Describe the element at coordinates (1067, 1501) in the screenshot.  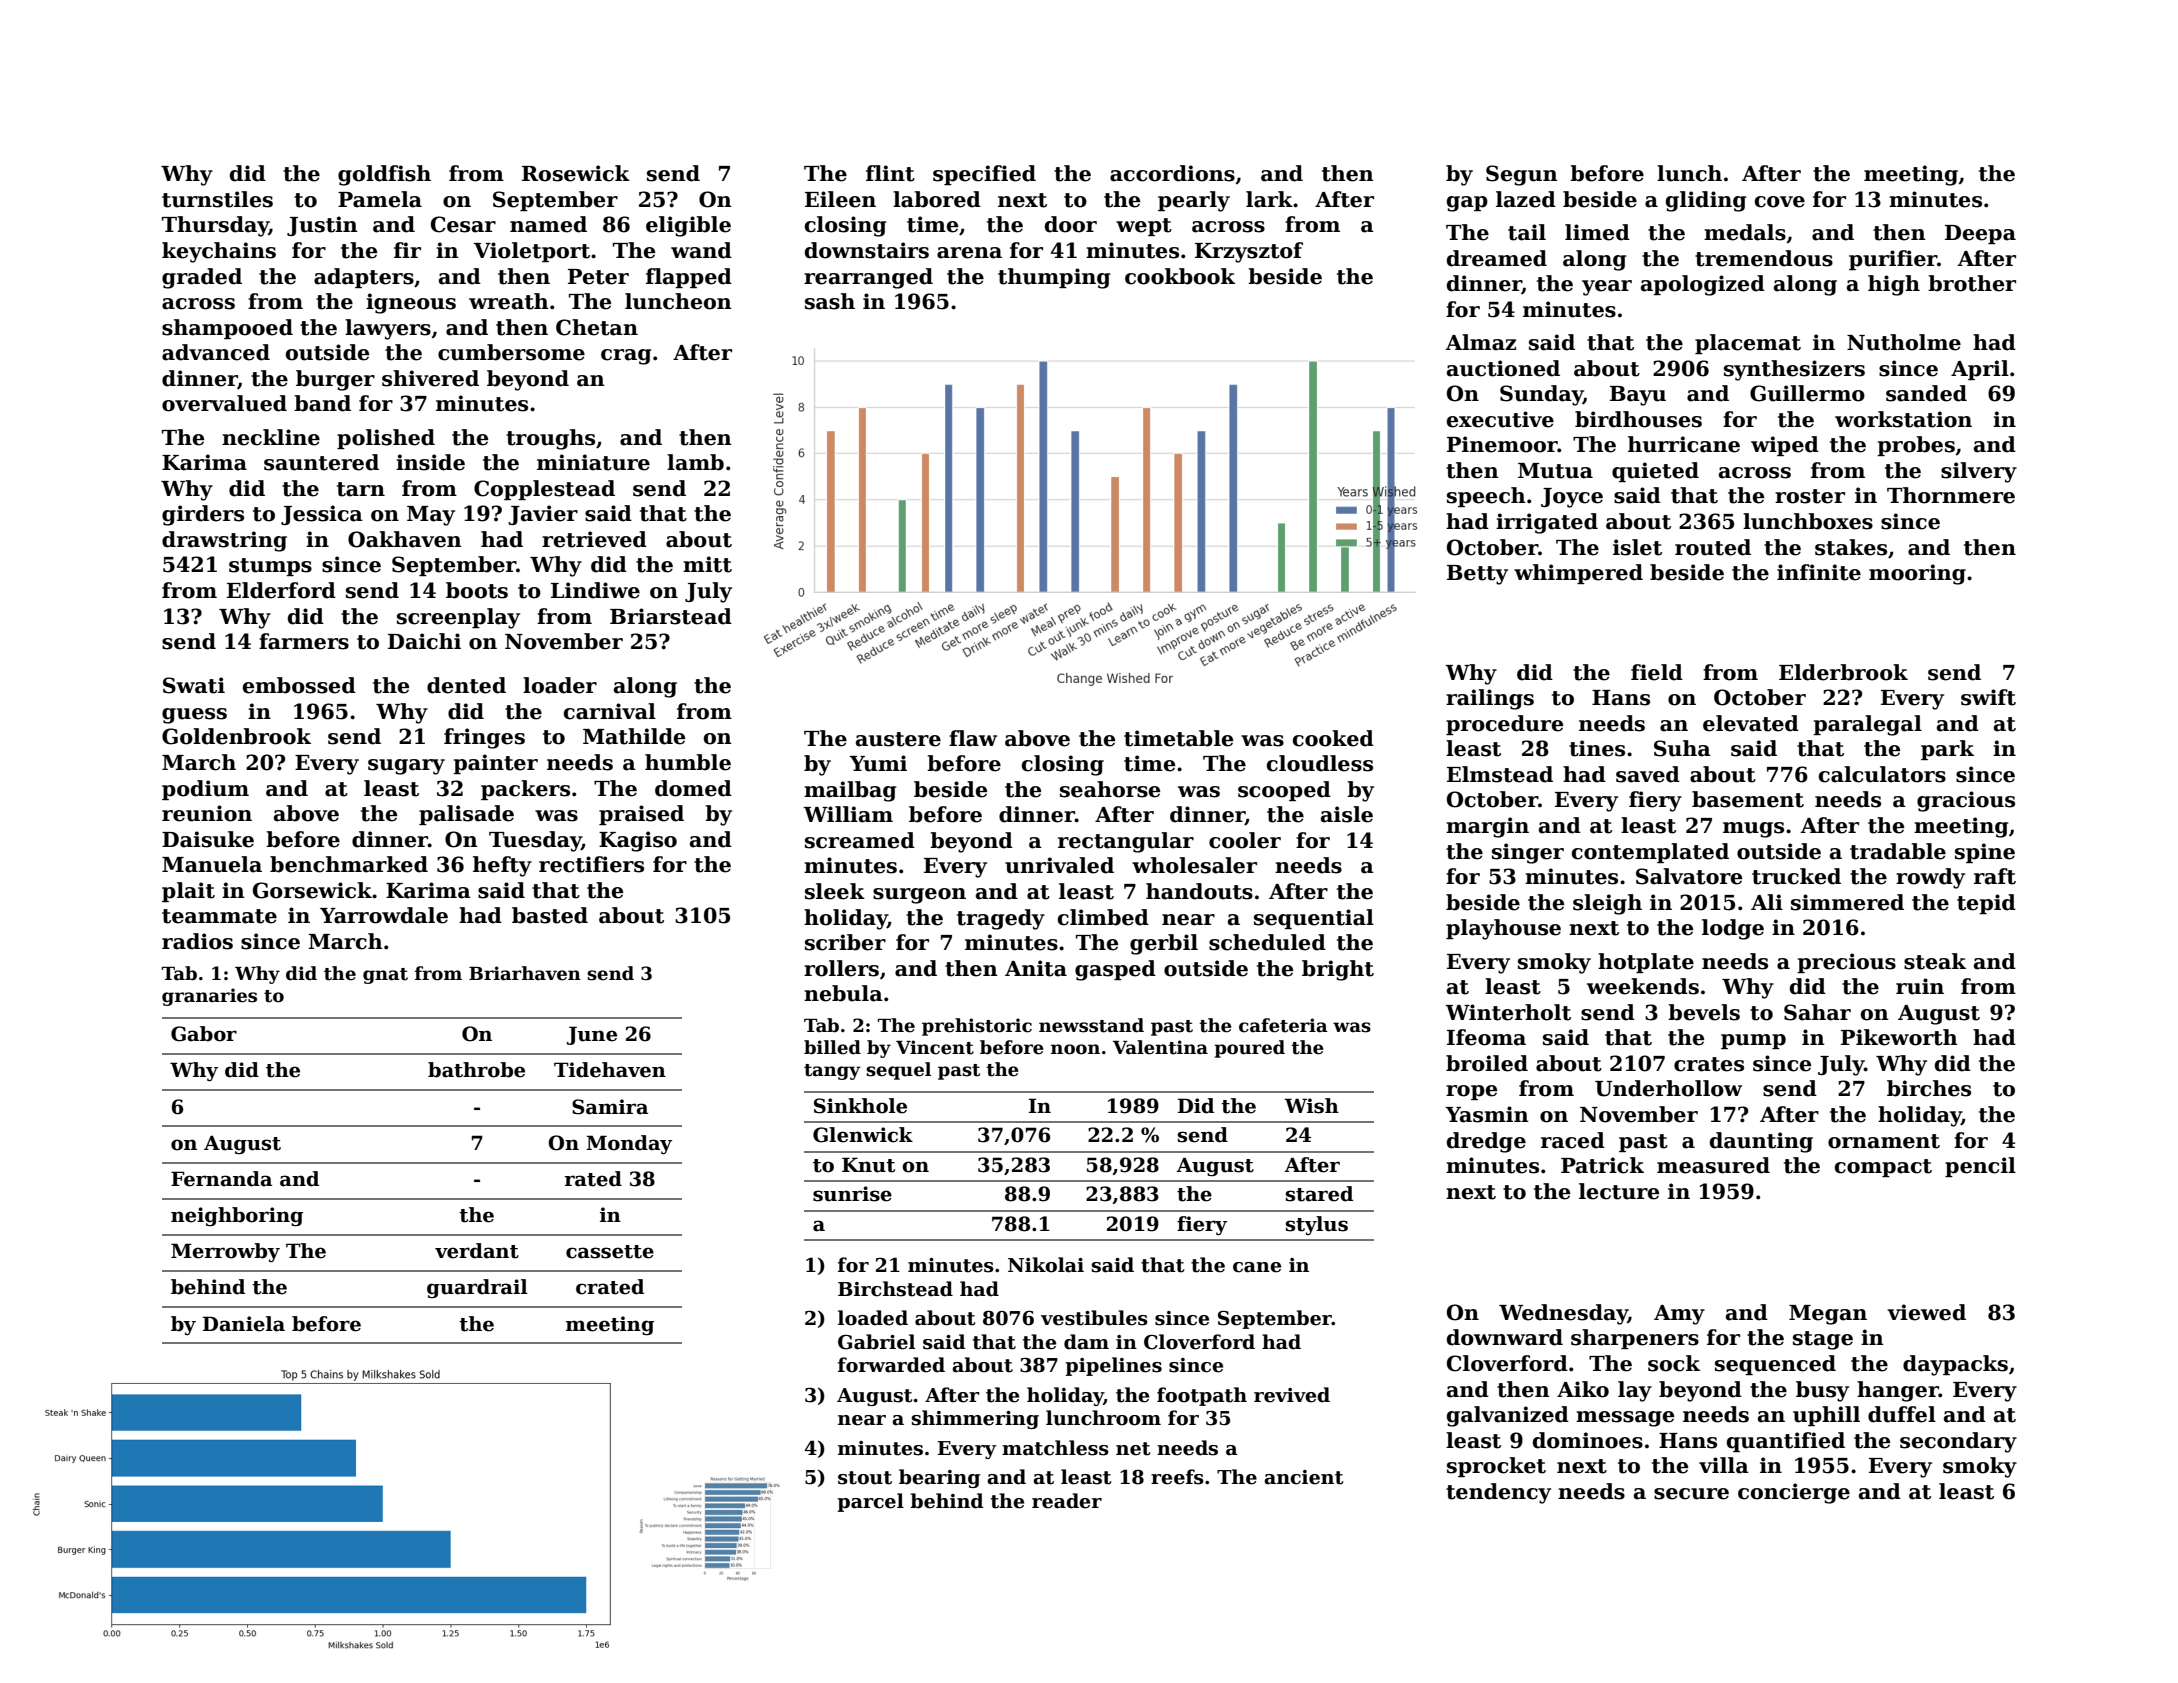
I see `reader` at that location.
